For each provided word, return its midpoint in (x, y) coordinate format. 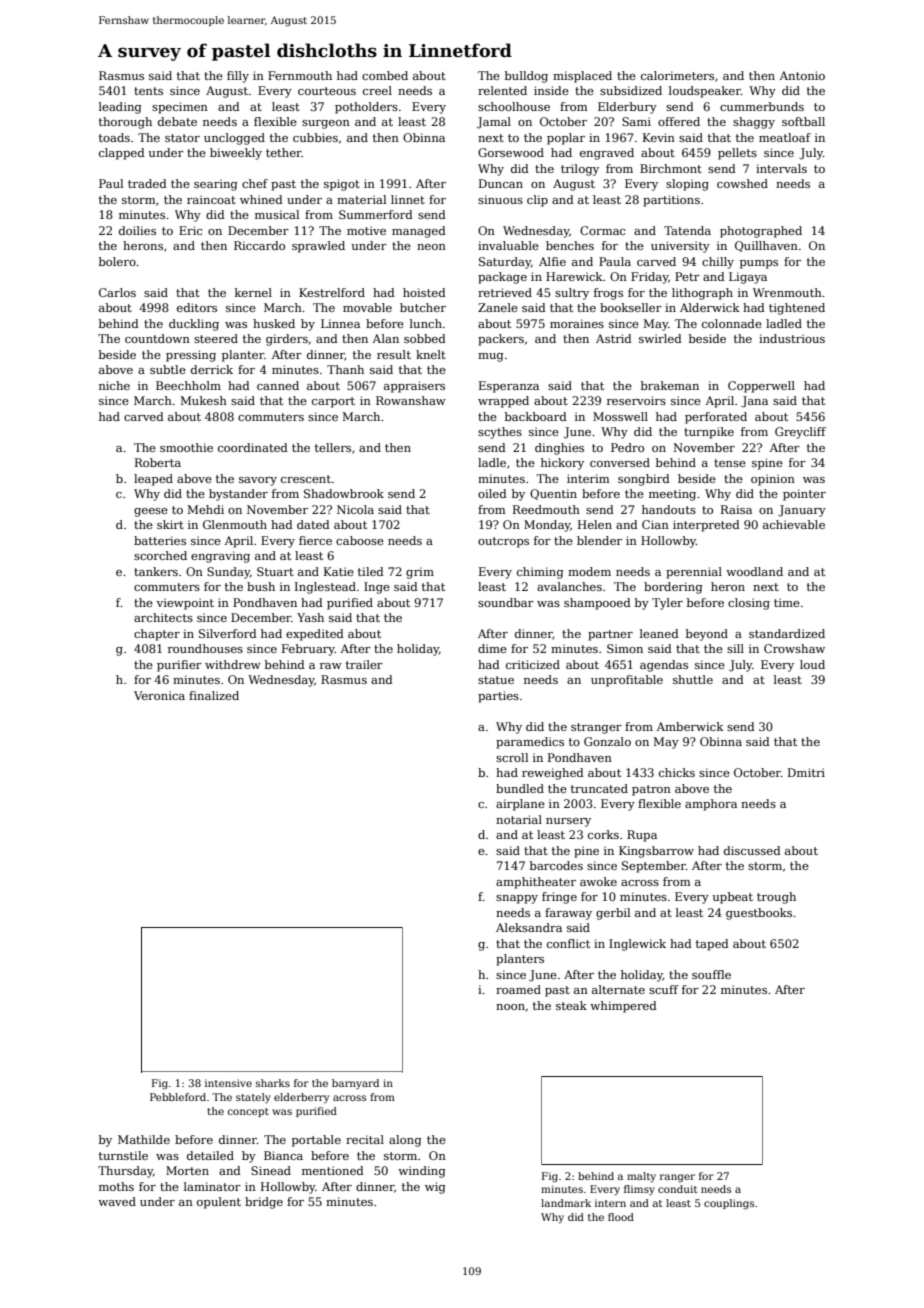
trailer (364, 664)
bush (261, 586)
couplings (729, 1204)
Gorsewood (511, 152)
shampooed (597, 604)
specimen (180, 108)
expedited (315, 635)
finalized (214, 695)
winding (422, 1172)
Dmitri (806, 772)
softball (803, 121)
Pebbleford (178, 1097)
